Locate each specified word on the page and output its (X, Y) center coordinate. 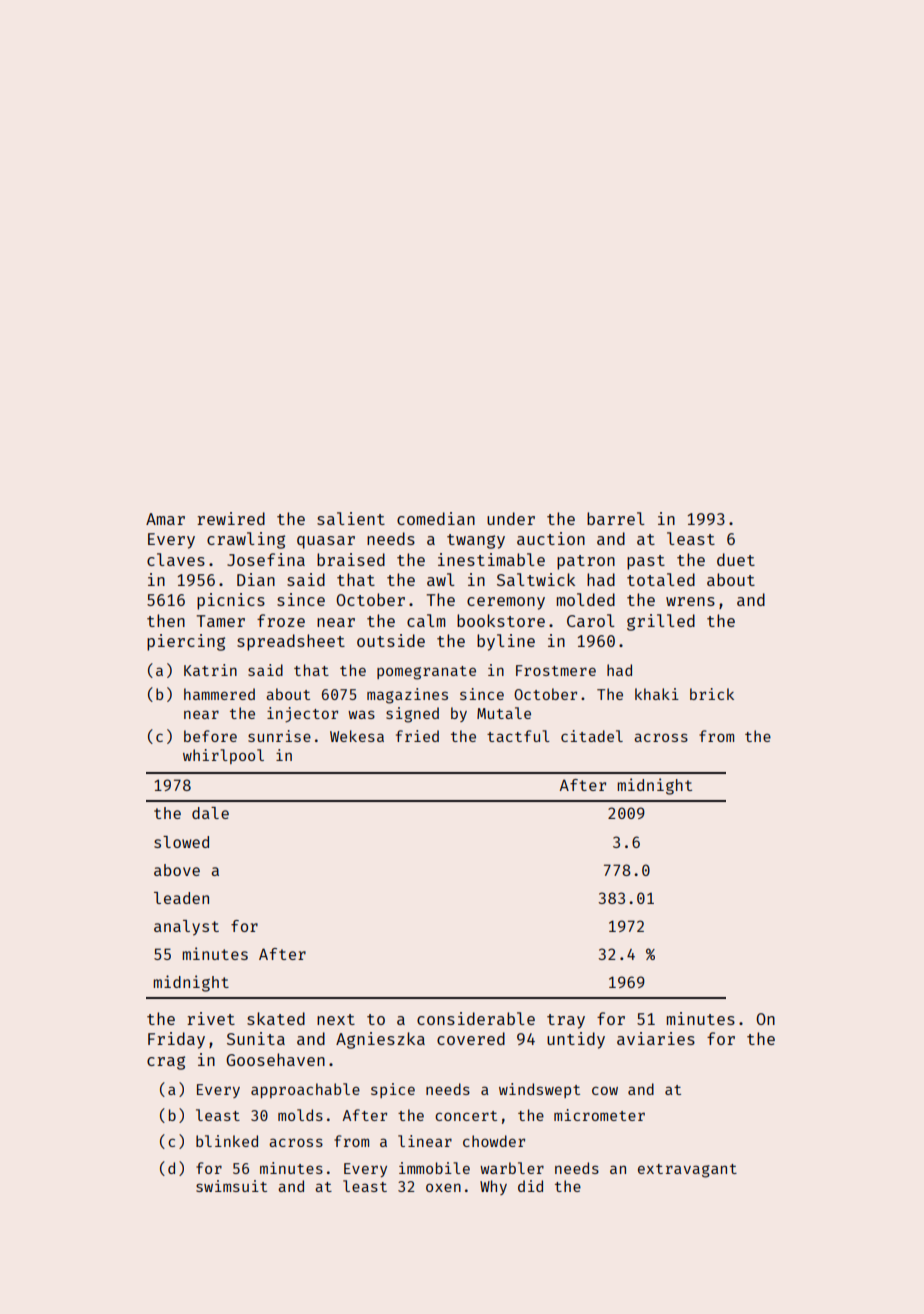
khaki (657, 694)
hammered (219, 694)
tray (566, 1021)
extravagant (687, 1171)
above (177, 870)
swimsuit (231, 1186)
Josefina (266, 559)
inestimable (491, 559)
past (646, 562)
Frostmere (556, 670)
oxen (443, 1187)
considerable (476, 1018)
